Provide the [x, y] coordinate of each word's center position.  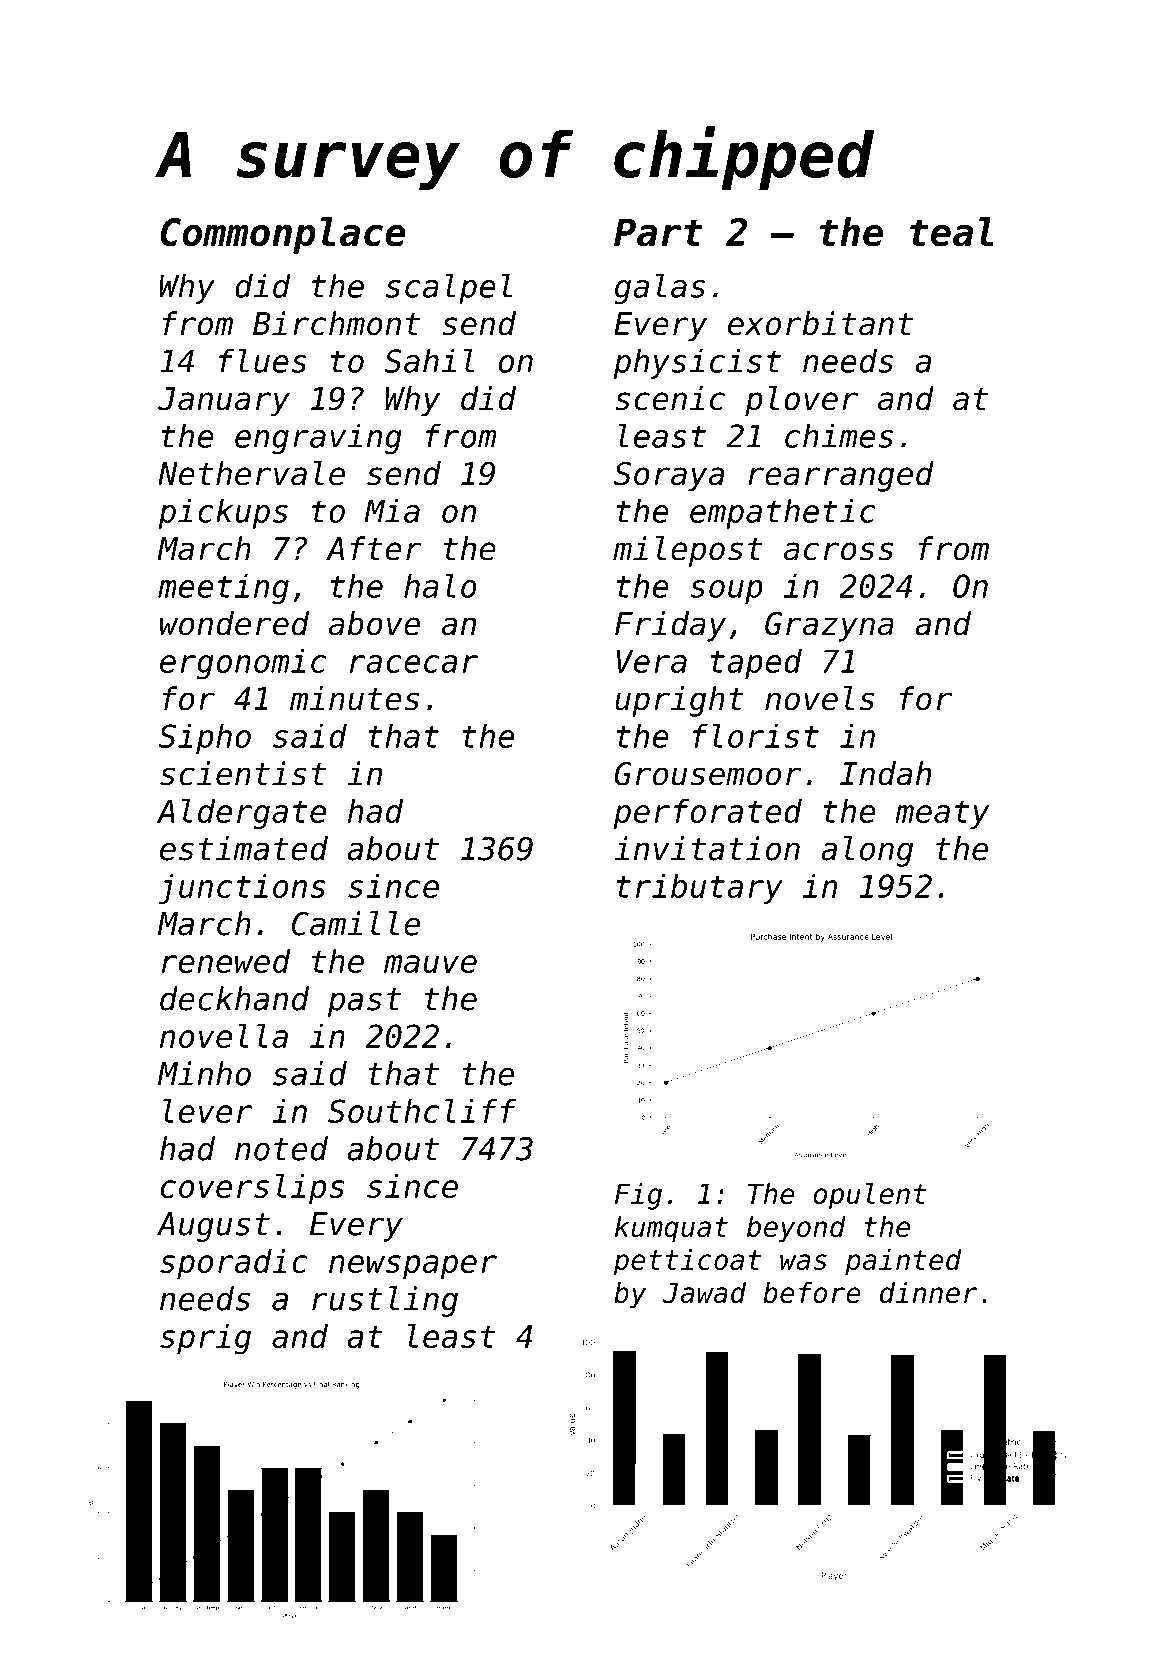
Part [658, 232]
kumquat [671, 1229]
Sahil [429, 360]
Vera [651, 661]
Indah [885, 773]
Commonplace [283, 235]
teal [952, 232]
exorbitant [820, 323]
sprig [205, 1339]
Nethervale [251, 473]
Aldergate [241, 814]
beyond [796, 1229]
